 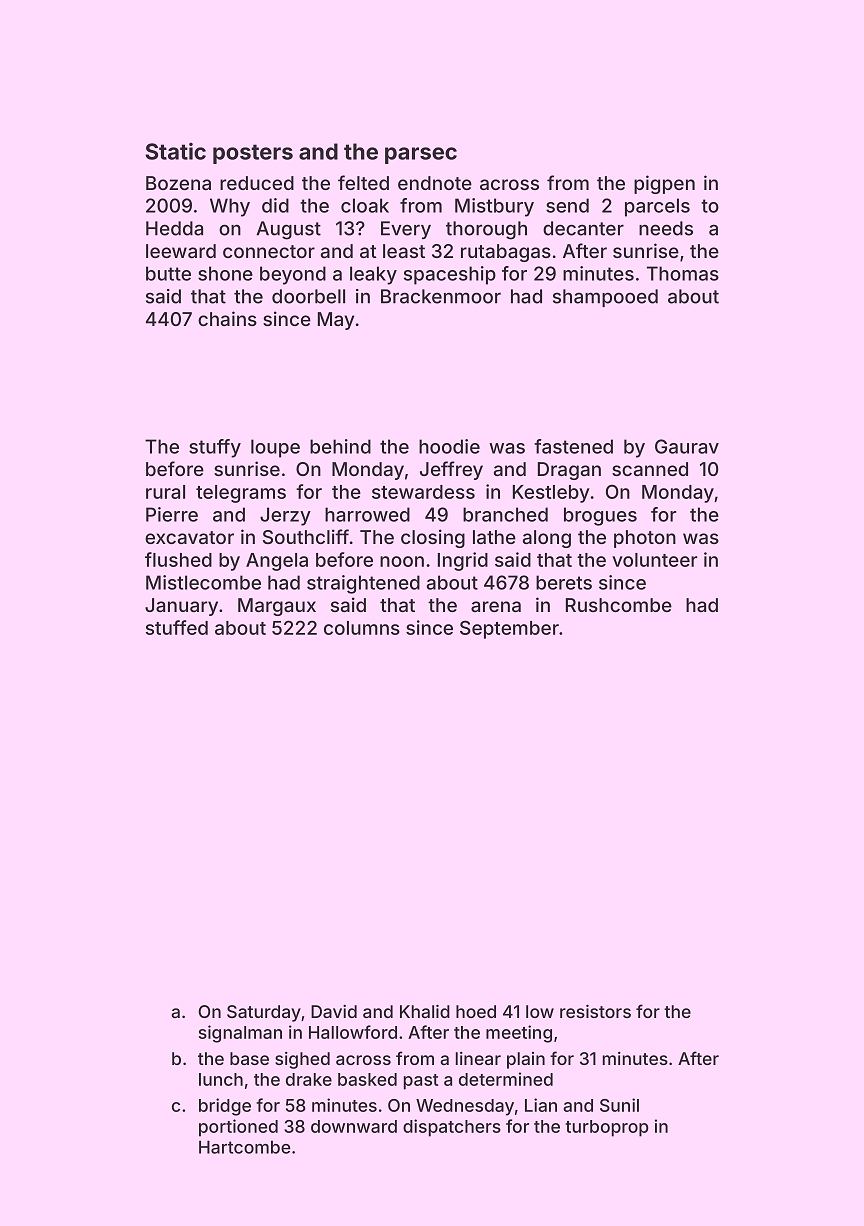 I want to click on Lian, so click(x=541, y=1105).
